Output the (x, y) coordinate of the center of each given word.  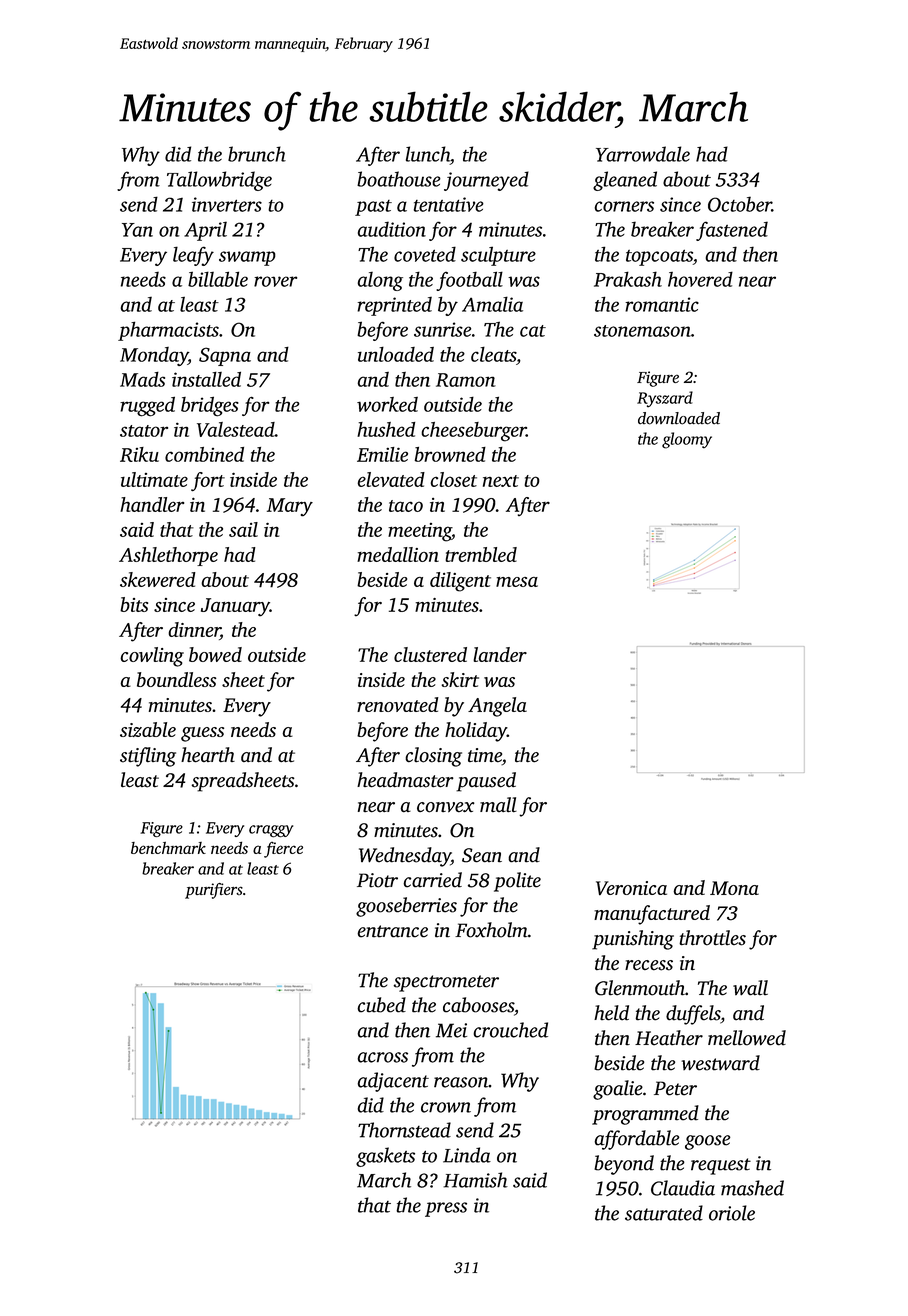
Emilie (382, 454)
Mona (734, 888)
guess (202, 734)
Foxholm (491, 930)
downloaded (679, 418)
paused (486, 782)
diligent (460, 582)
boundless (176, 679)
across (383, 1057)
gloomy (687, 440)
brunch (257, 154)
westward (720, 1063)
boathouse (399, 179)
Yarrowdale (643, 154)
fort (208, 481)
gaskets (385, 1157)
